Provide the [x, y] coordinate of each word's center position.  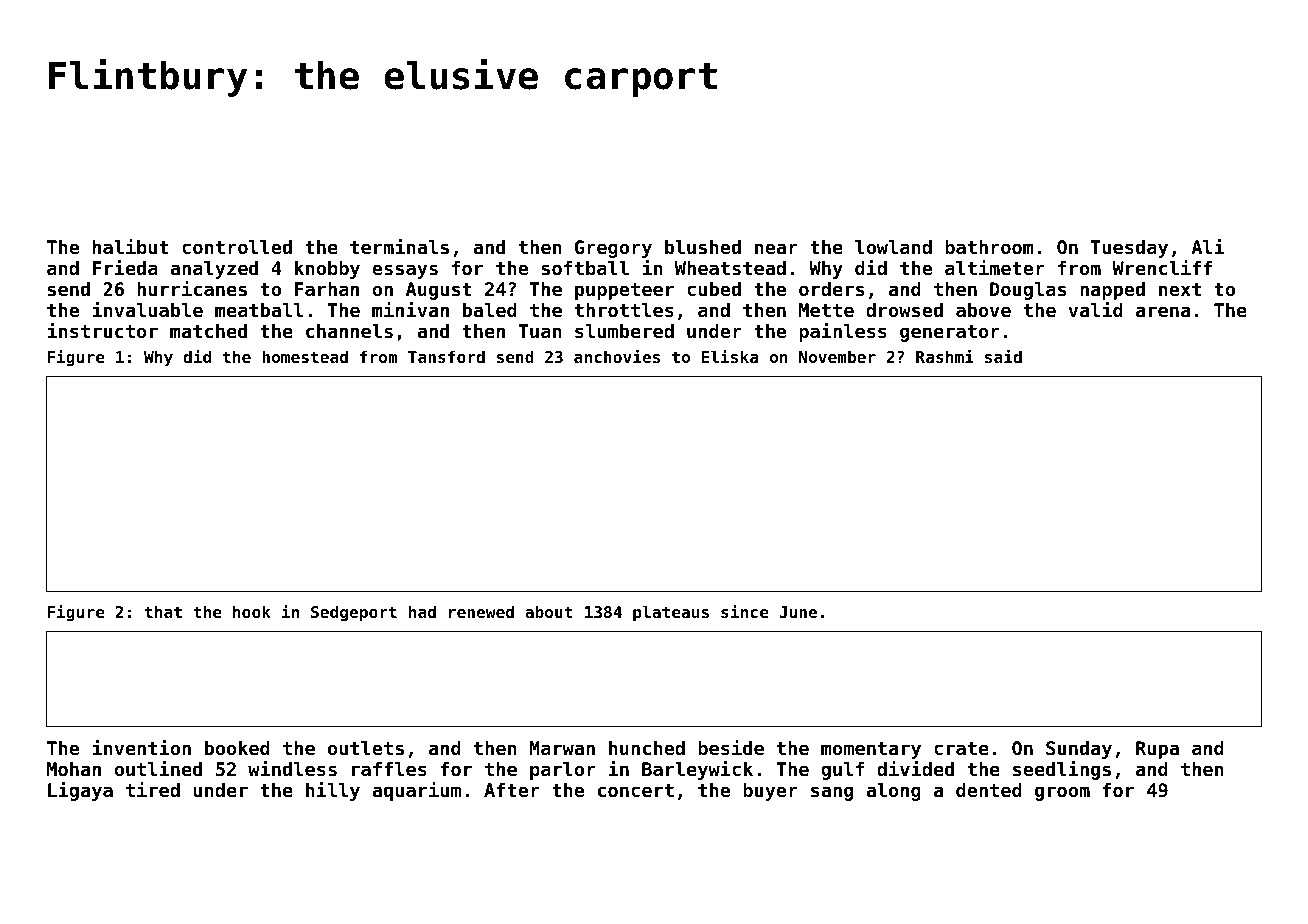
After [512, 790]
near [776, 248]
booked [237, 748]
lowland [893, 247]
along [893, 792]
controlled [237, 247]
